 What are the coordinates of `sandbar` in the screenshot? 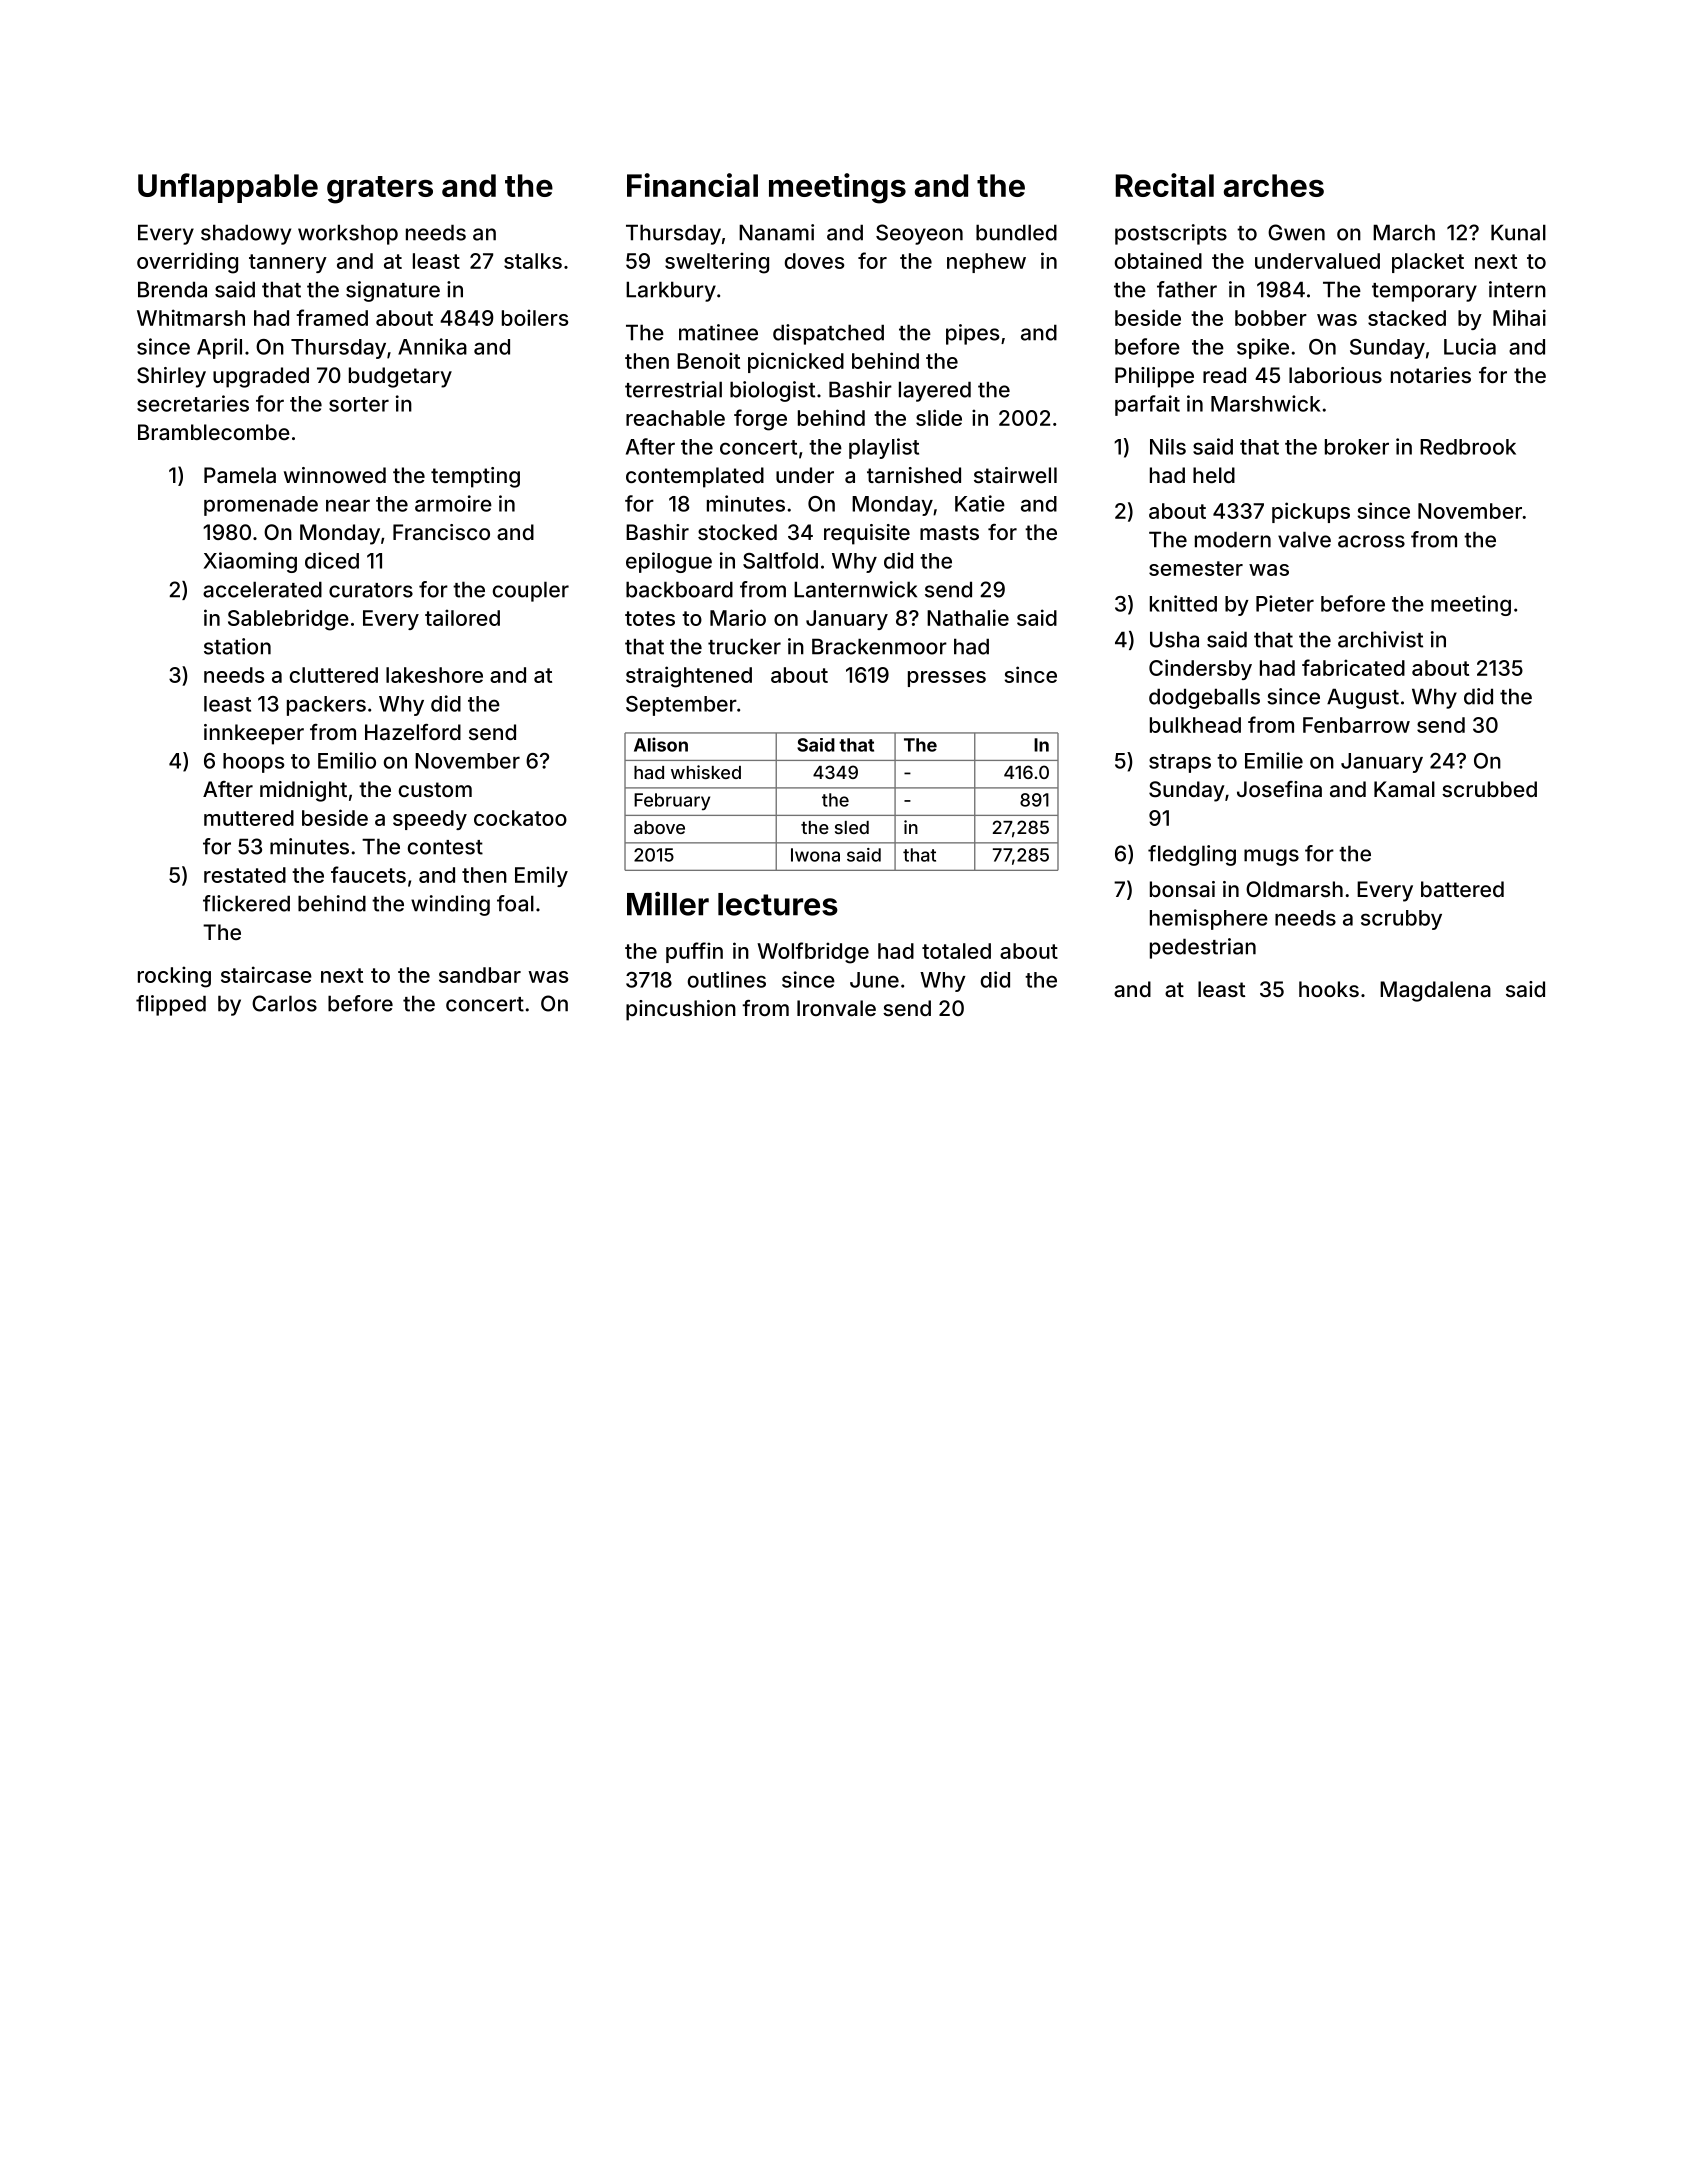 It's located at (480, 975).
